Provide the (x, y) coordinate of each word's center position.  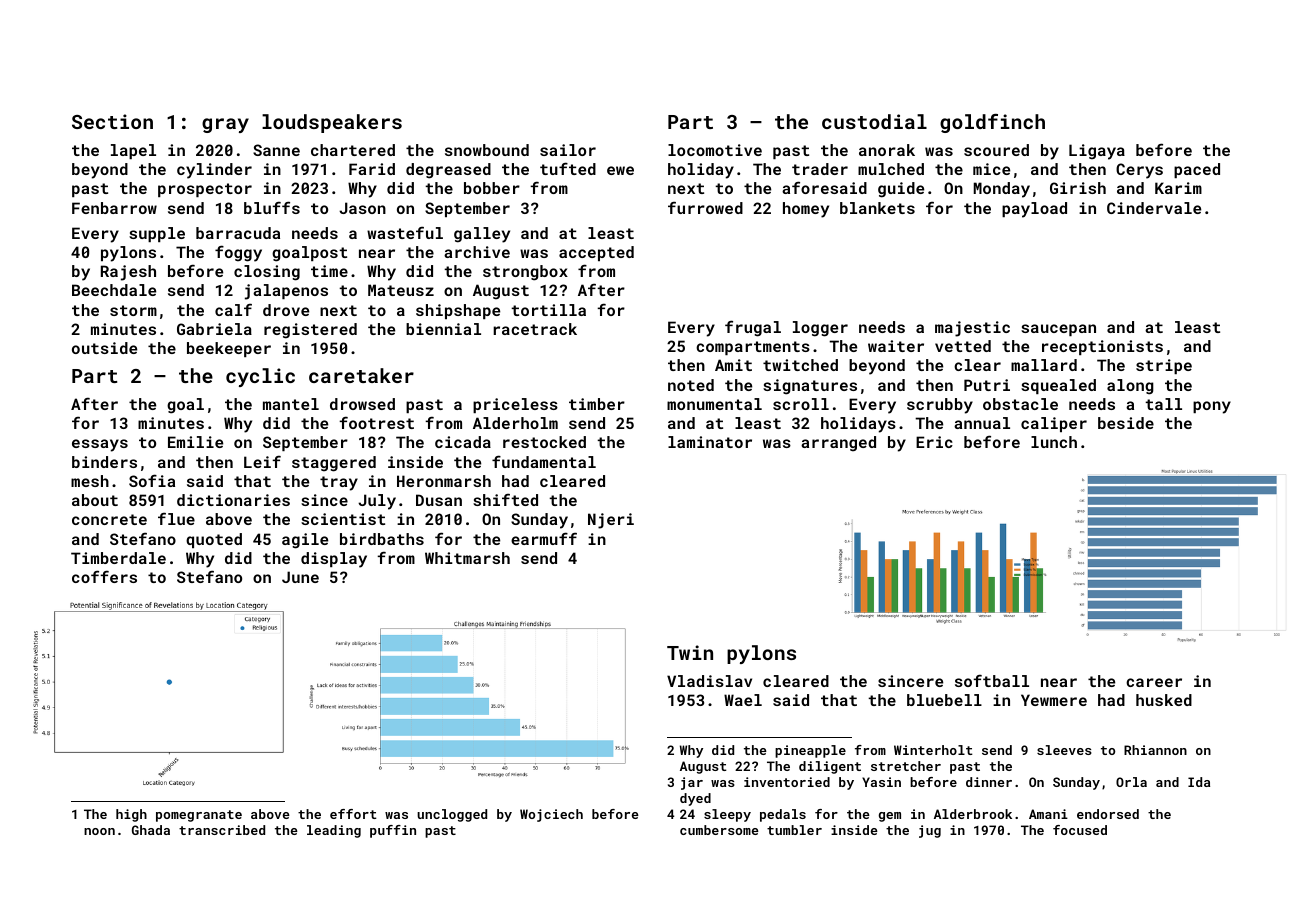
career (1154, 682)
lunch (1054, 442)
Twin (690, 652)
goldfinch (992, 123)
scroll (801, 404)
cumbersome (719, 830)
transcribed (222, 830)
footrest (376, 422)
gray (225, 125)
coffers (104, 576)
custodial (874, 121)
